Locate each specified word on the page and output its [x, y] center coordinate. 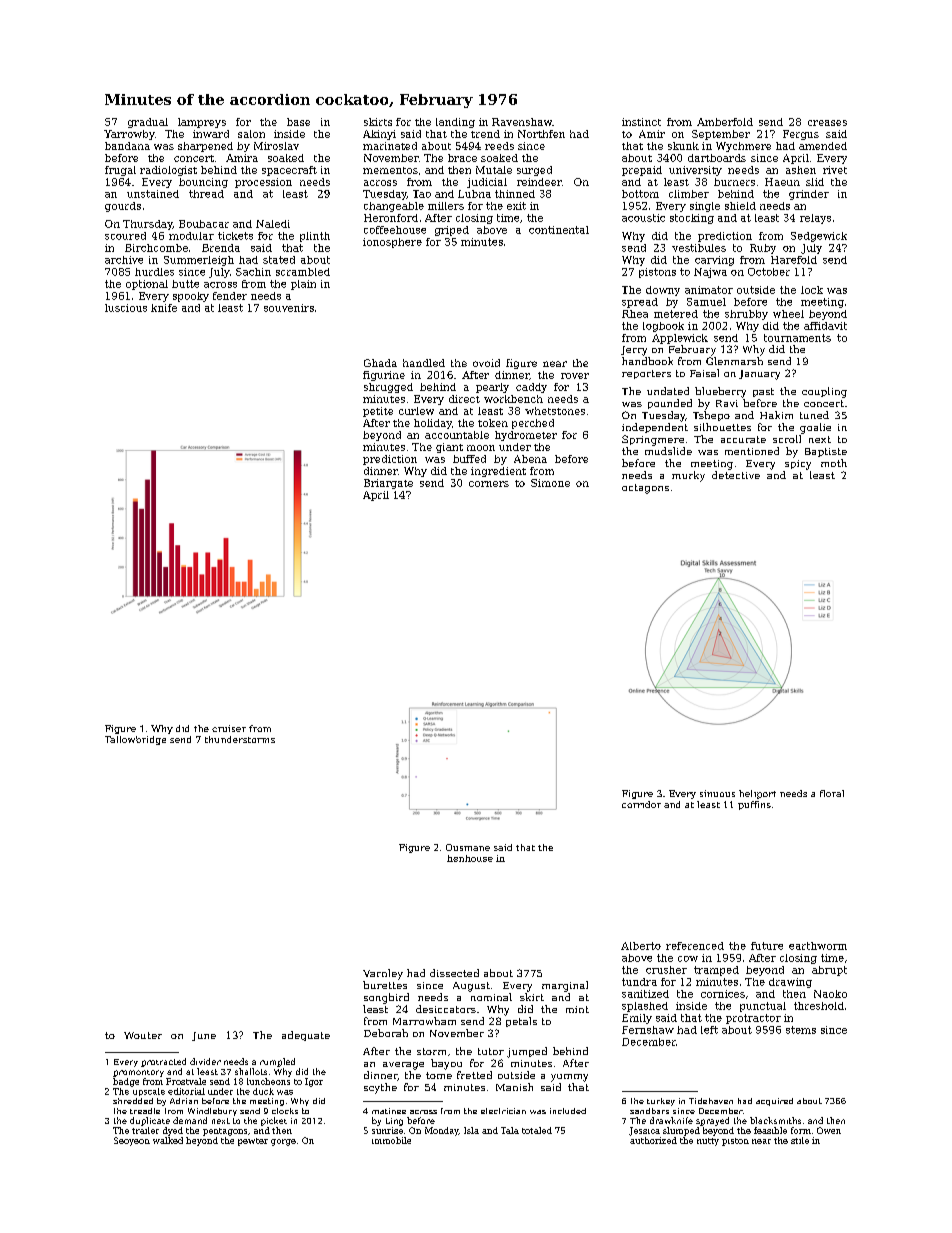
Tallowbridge [135, 740]
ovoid [486, 363]
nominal [491, 997]
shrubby [746, 315]
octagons [645, 489]
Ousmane [468, 847]
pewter [253, 1142]
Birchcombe [156, 248]
